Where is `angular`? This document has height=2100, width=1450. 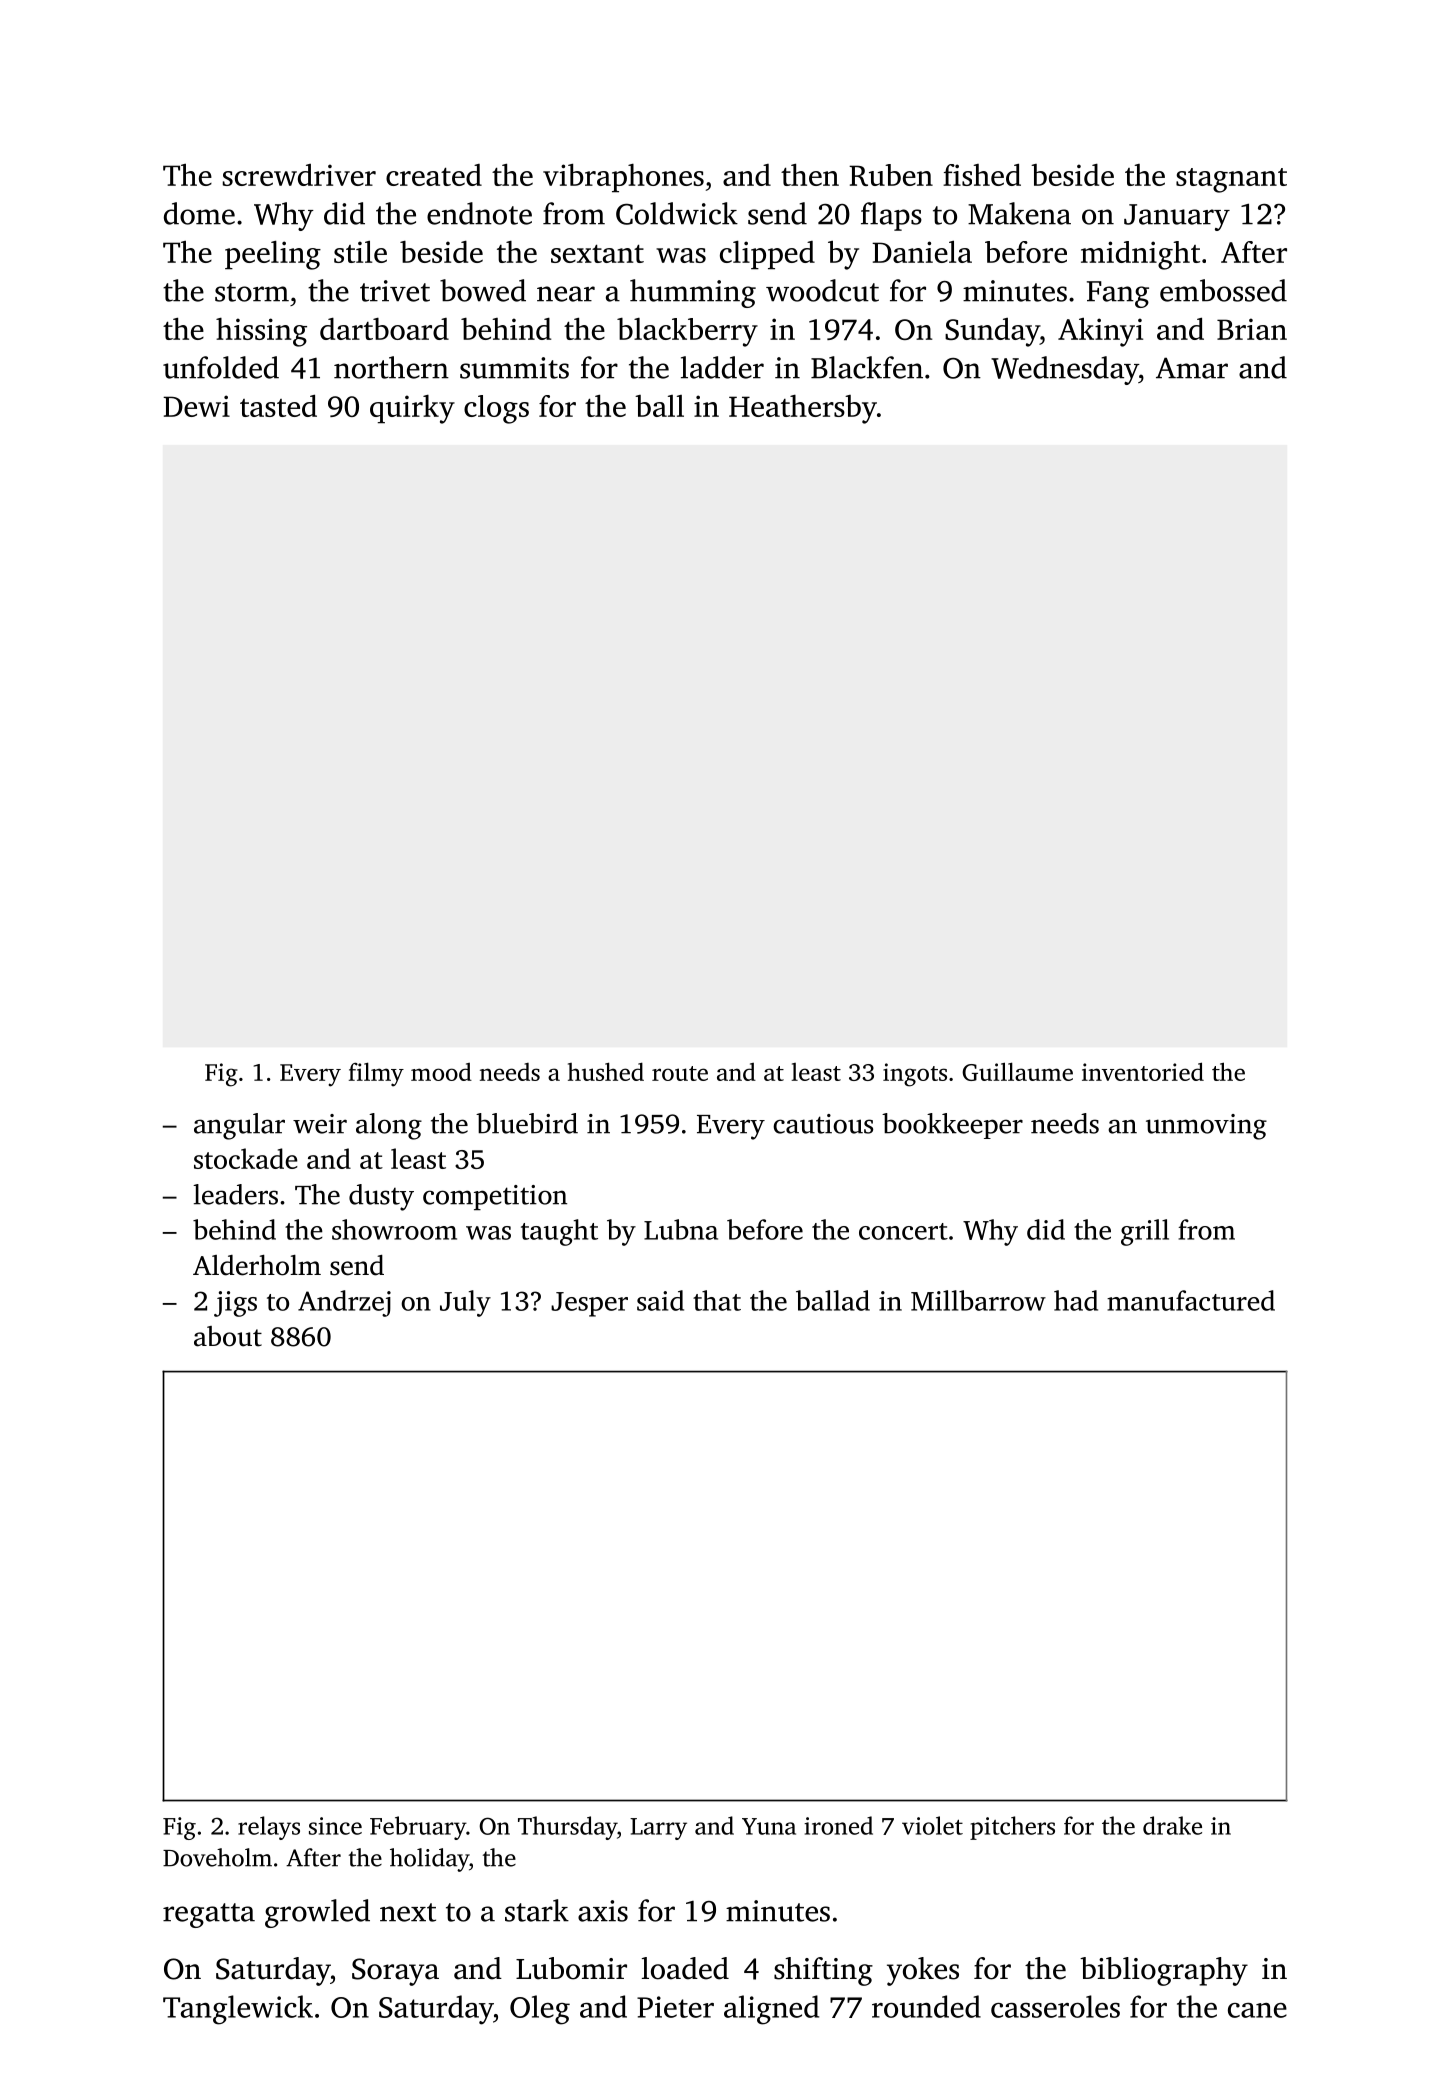
angular is located at coordinates (239, 1126).
